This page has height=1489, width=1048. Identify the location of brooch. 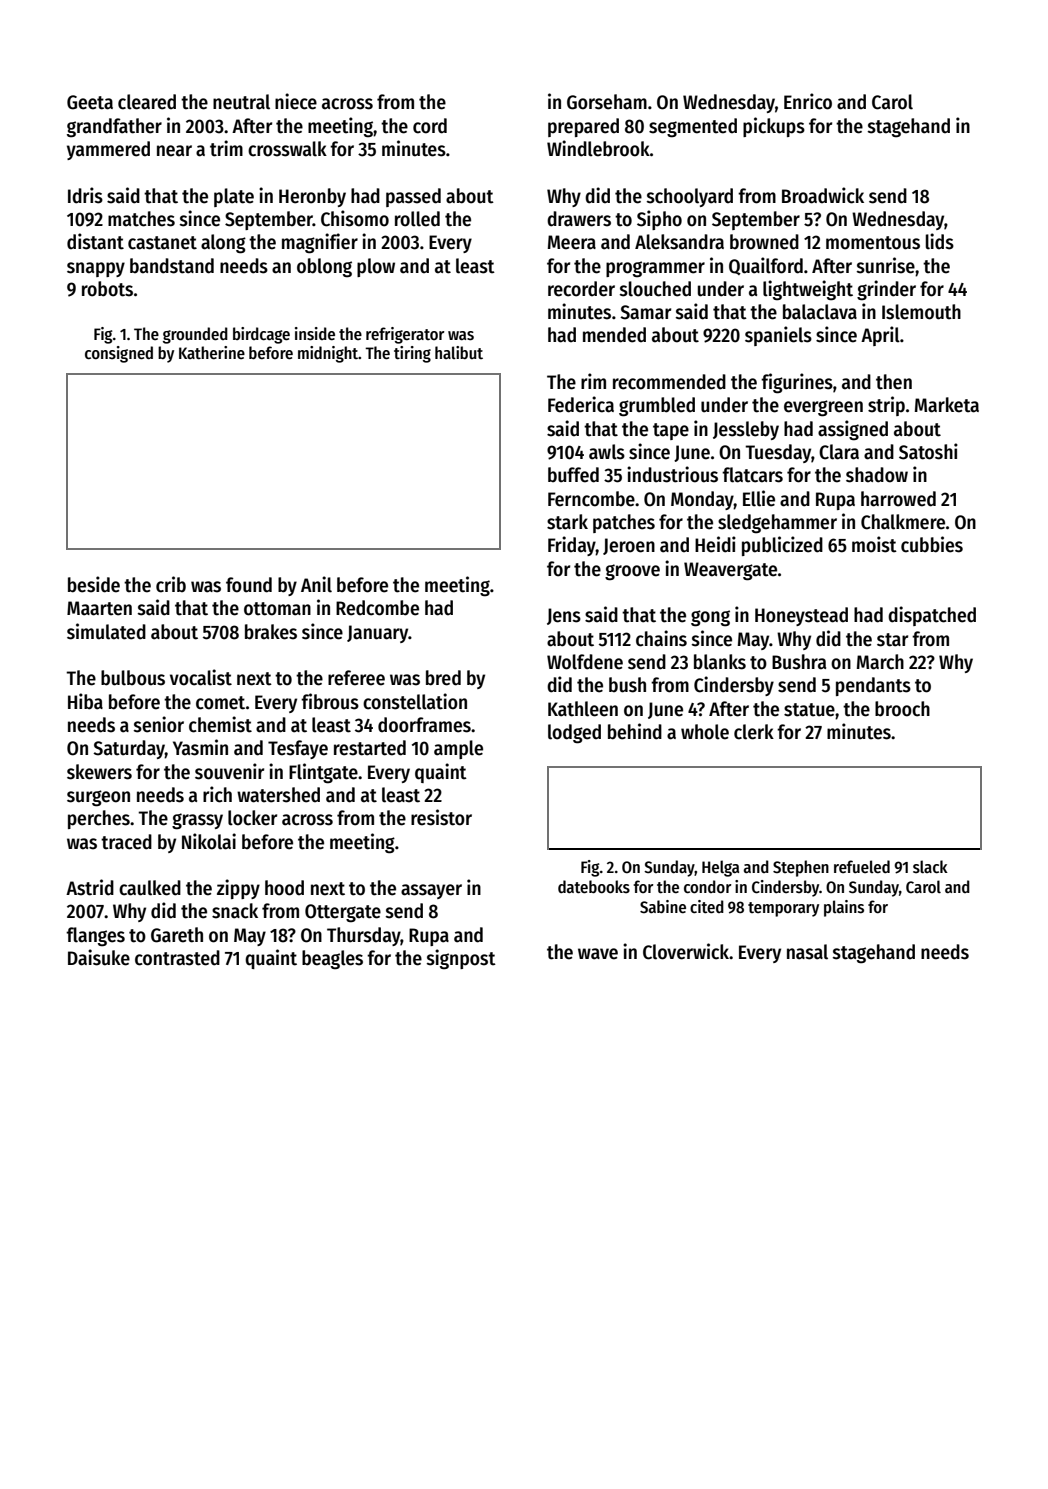
(902, 709).
